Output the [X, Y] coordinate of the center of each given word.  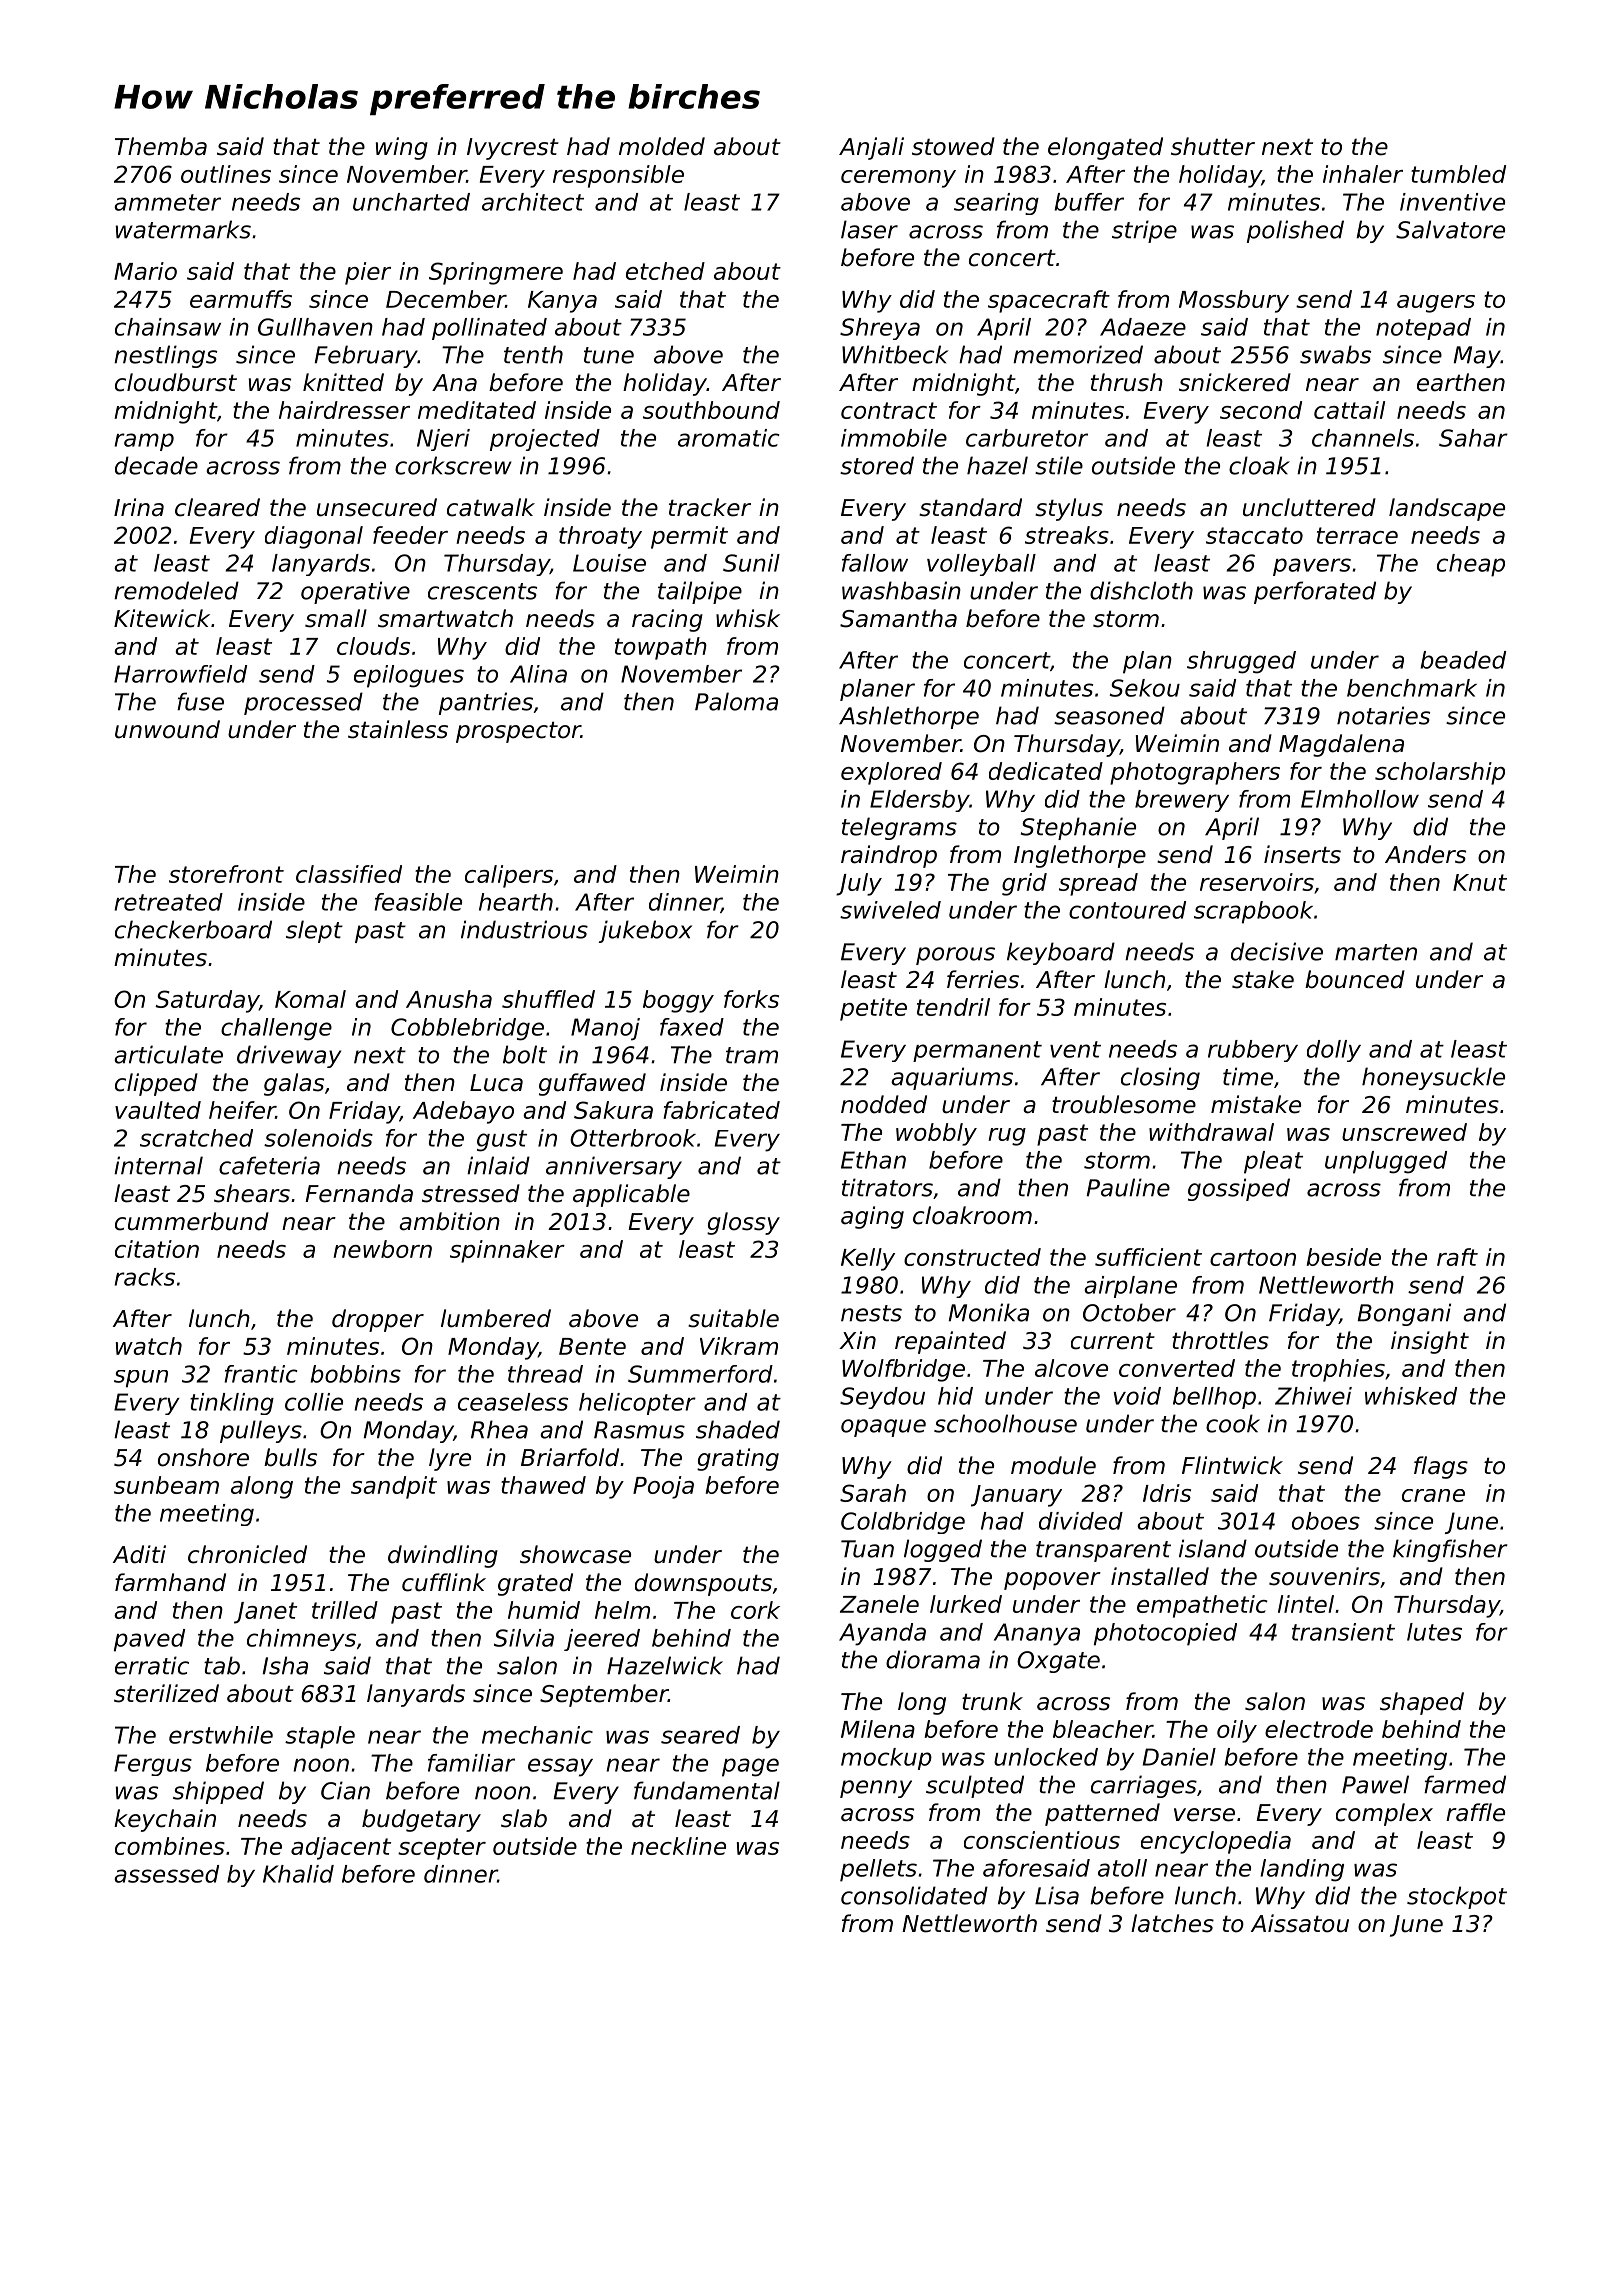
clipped [156, 1084]
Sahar [1473, 438]
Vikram [739, 1346]
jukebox [645, 931]
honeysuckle [1433, 1078]
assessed [166, 1874]
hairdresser [344, 410]
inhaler [1363, 174]
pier [368, 273]
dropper [378, 1320]
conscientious [1042, 1840]
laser [869, 229]
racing [667, 620]
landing [1302, 1870]
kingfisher [1450, 1550]
